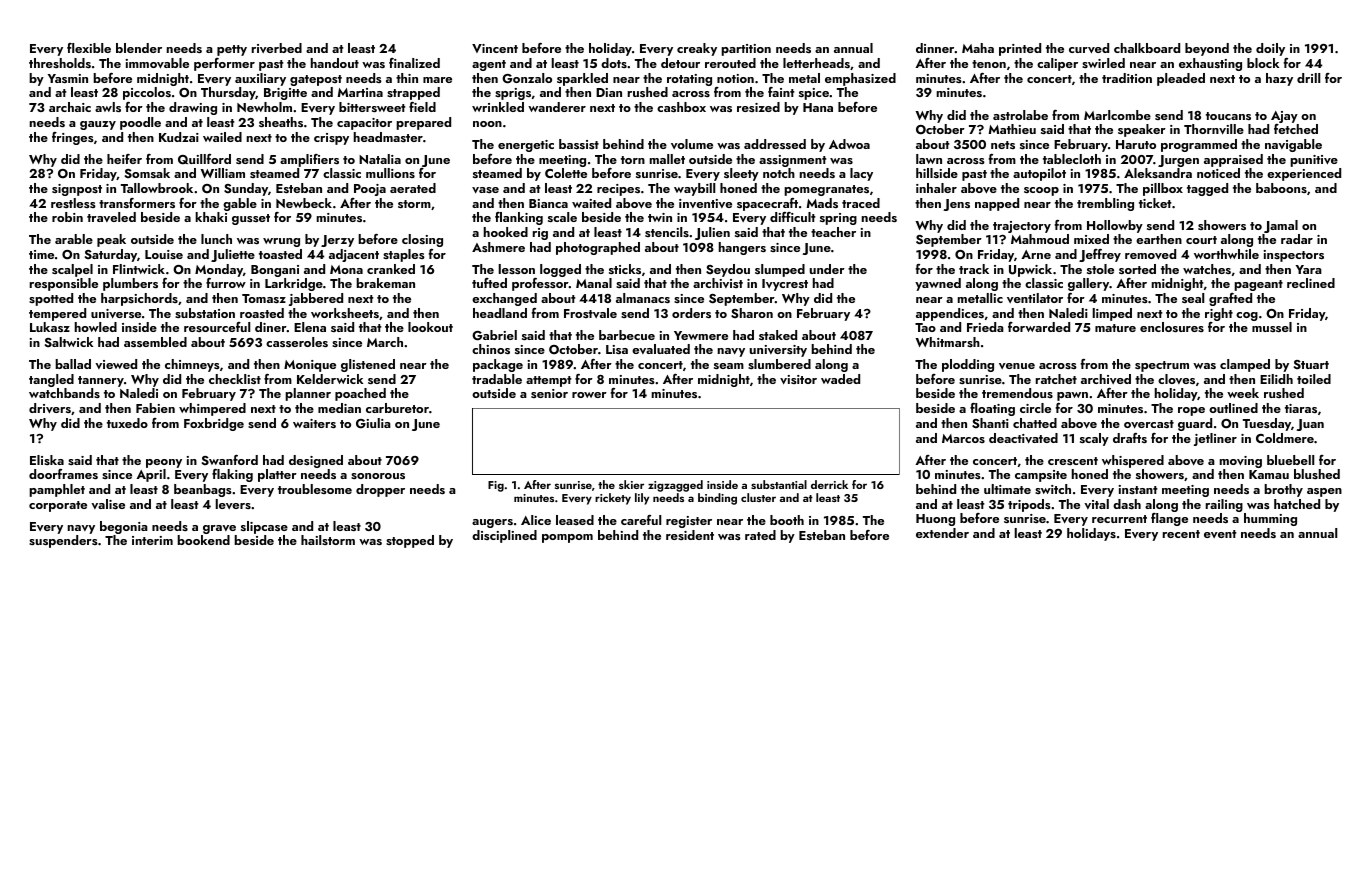 The width and height of the screenshot is (1372, 887). I want to click on gusset, so click(251, 219).
